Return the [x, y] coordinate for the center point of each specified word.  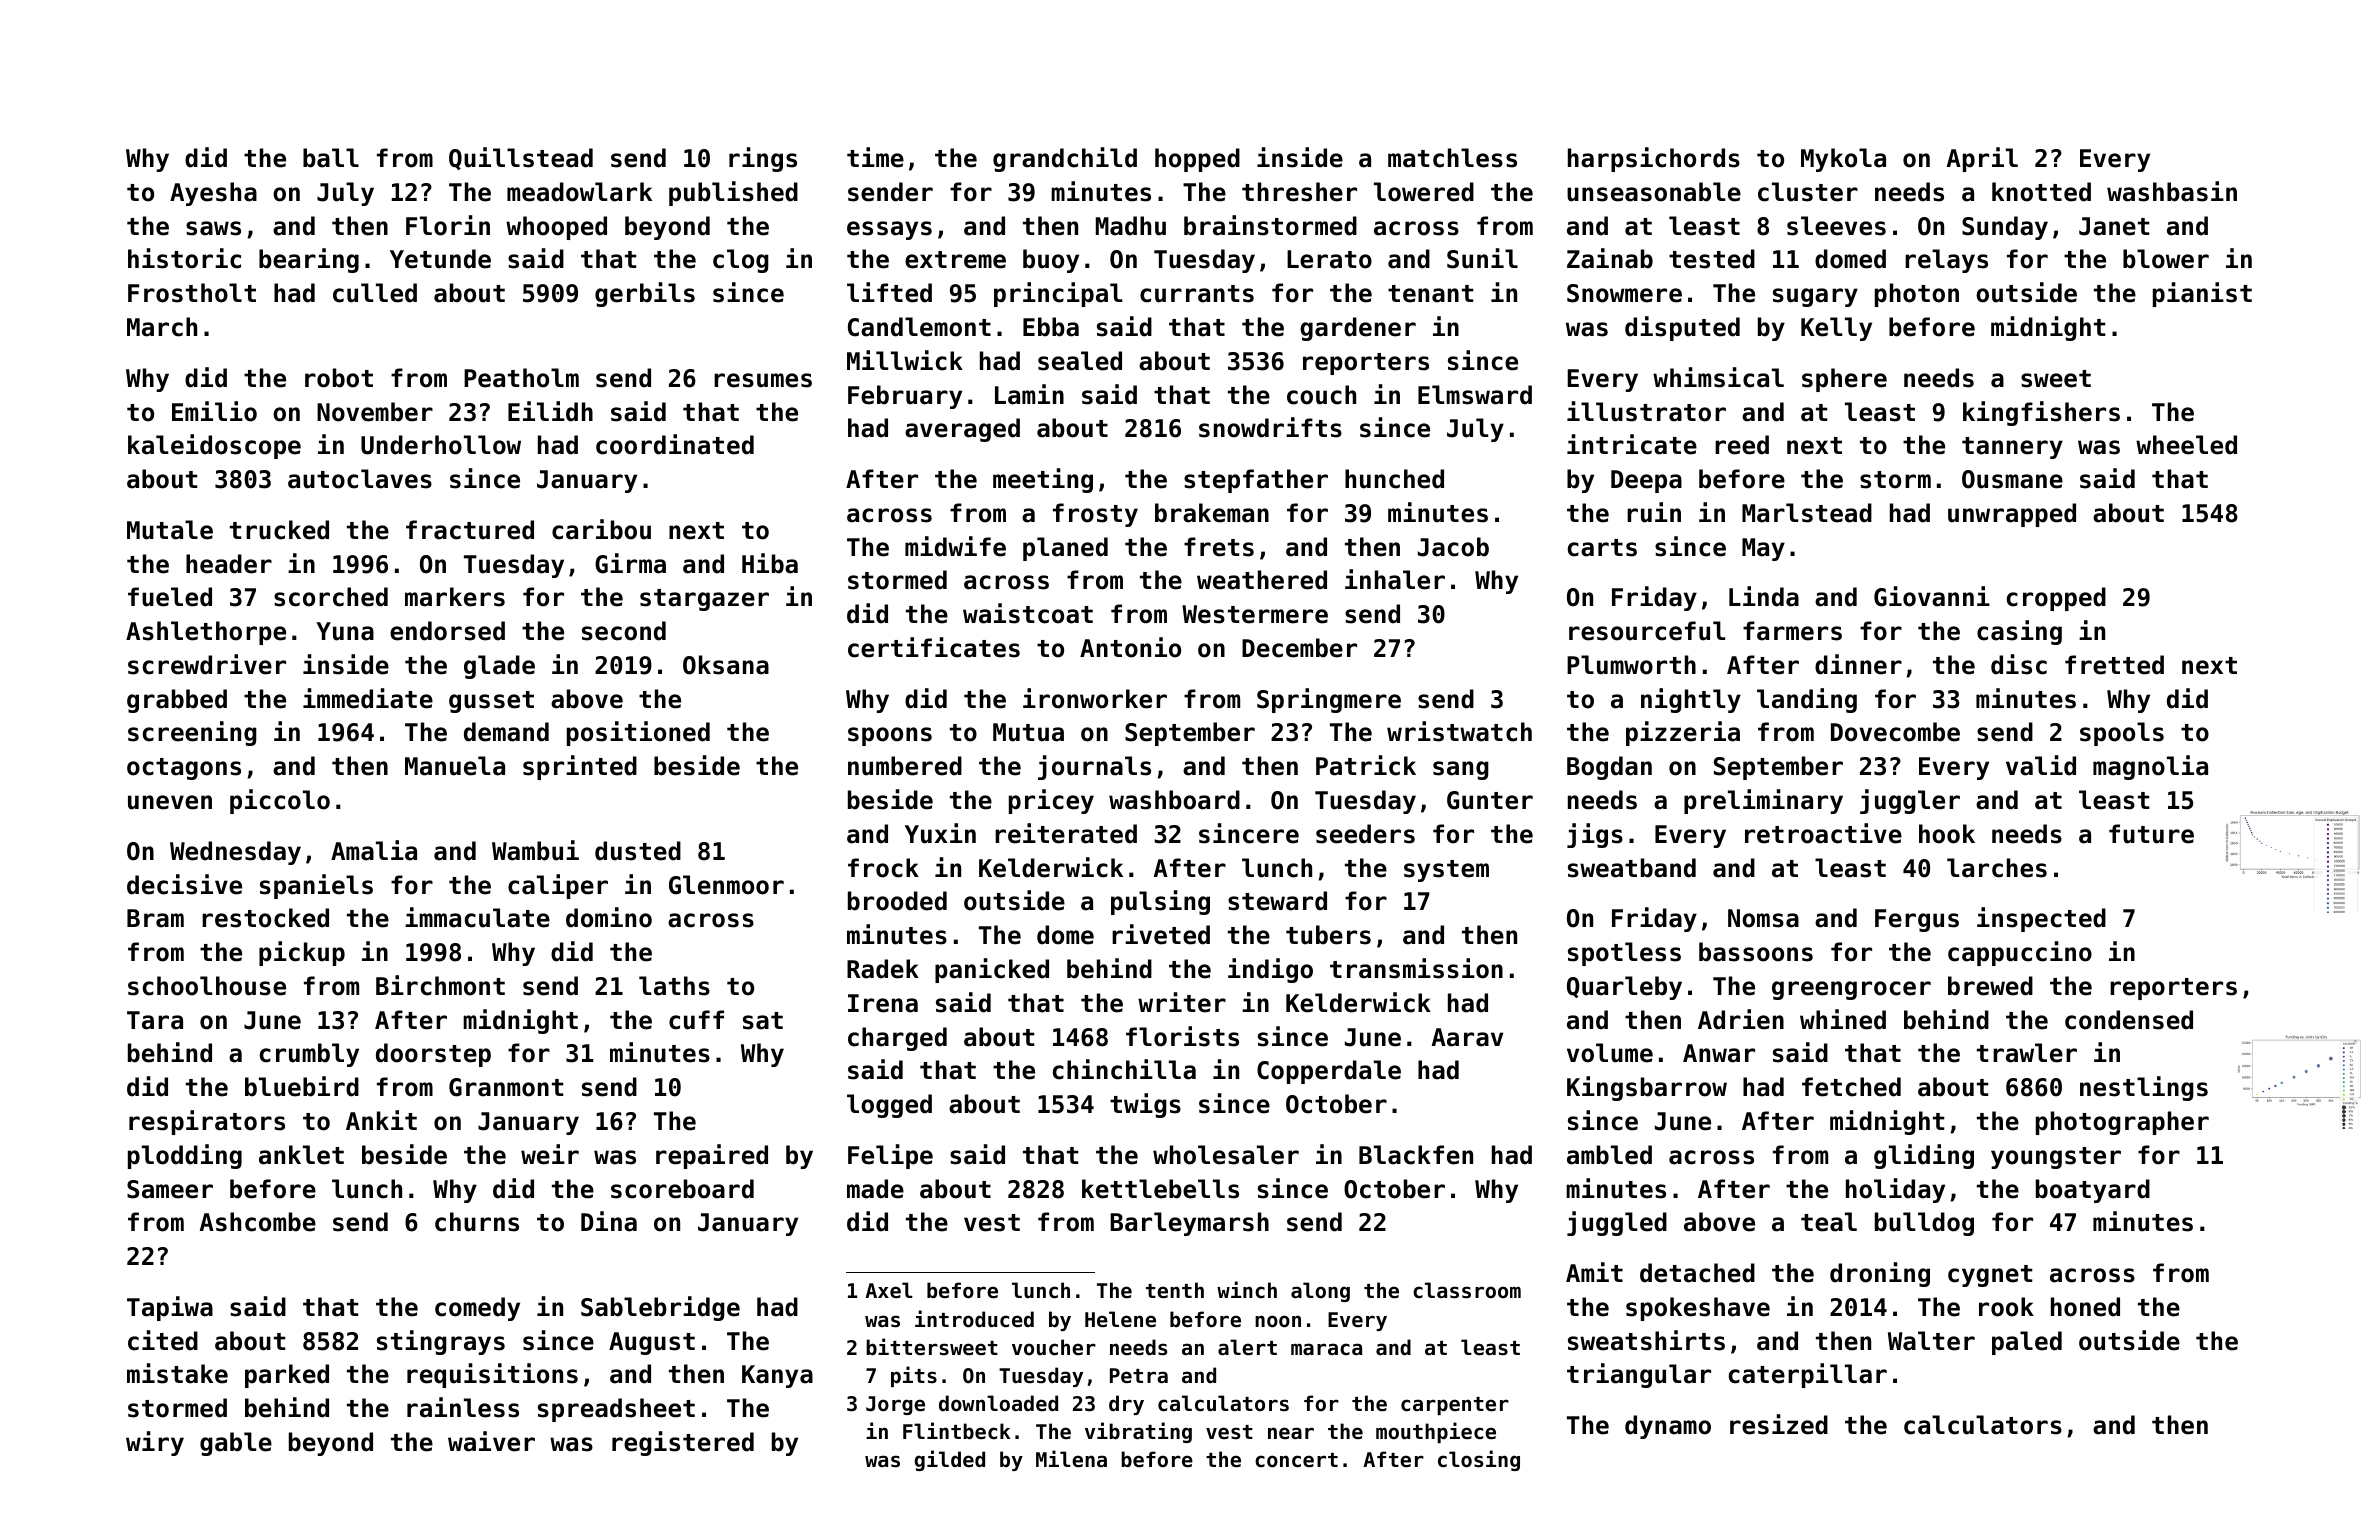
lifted [889, 292]
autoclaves [360, 479]
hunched [1394, 479]
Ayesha [213, 194]
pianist [2202, 294]
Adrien [1741, 1019]
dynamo [1668, 1427]
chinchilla [1124, 1069]
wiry [155, 1443]
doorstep [433, 1055]
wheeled [2186, 445]
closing [1479, 1460]
